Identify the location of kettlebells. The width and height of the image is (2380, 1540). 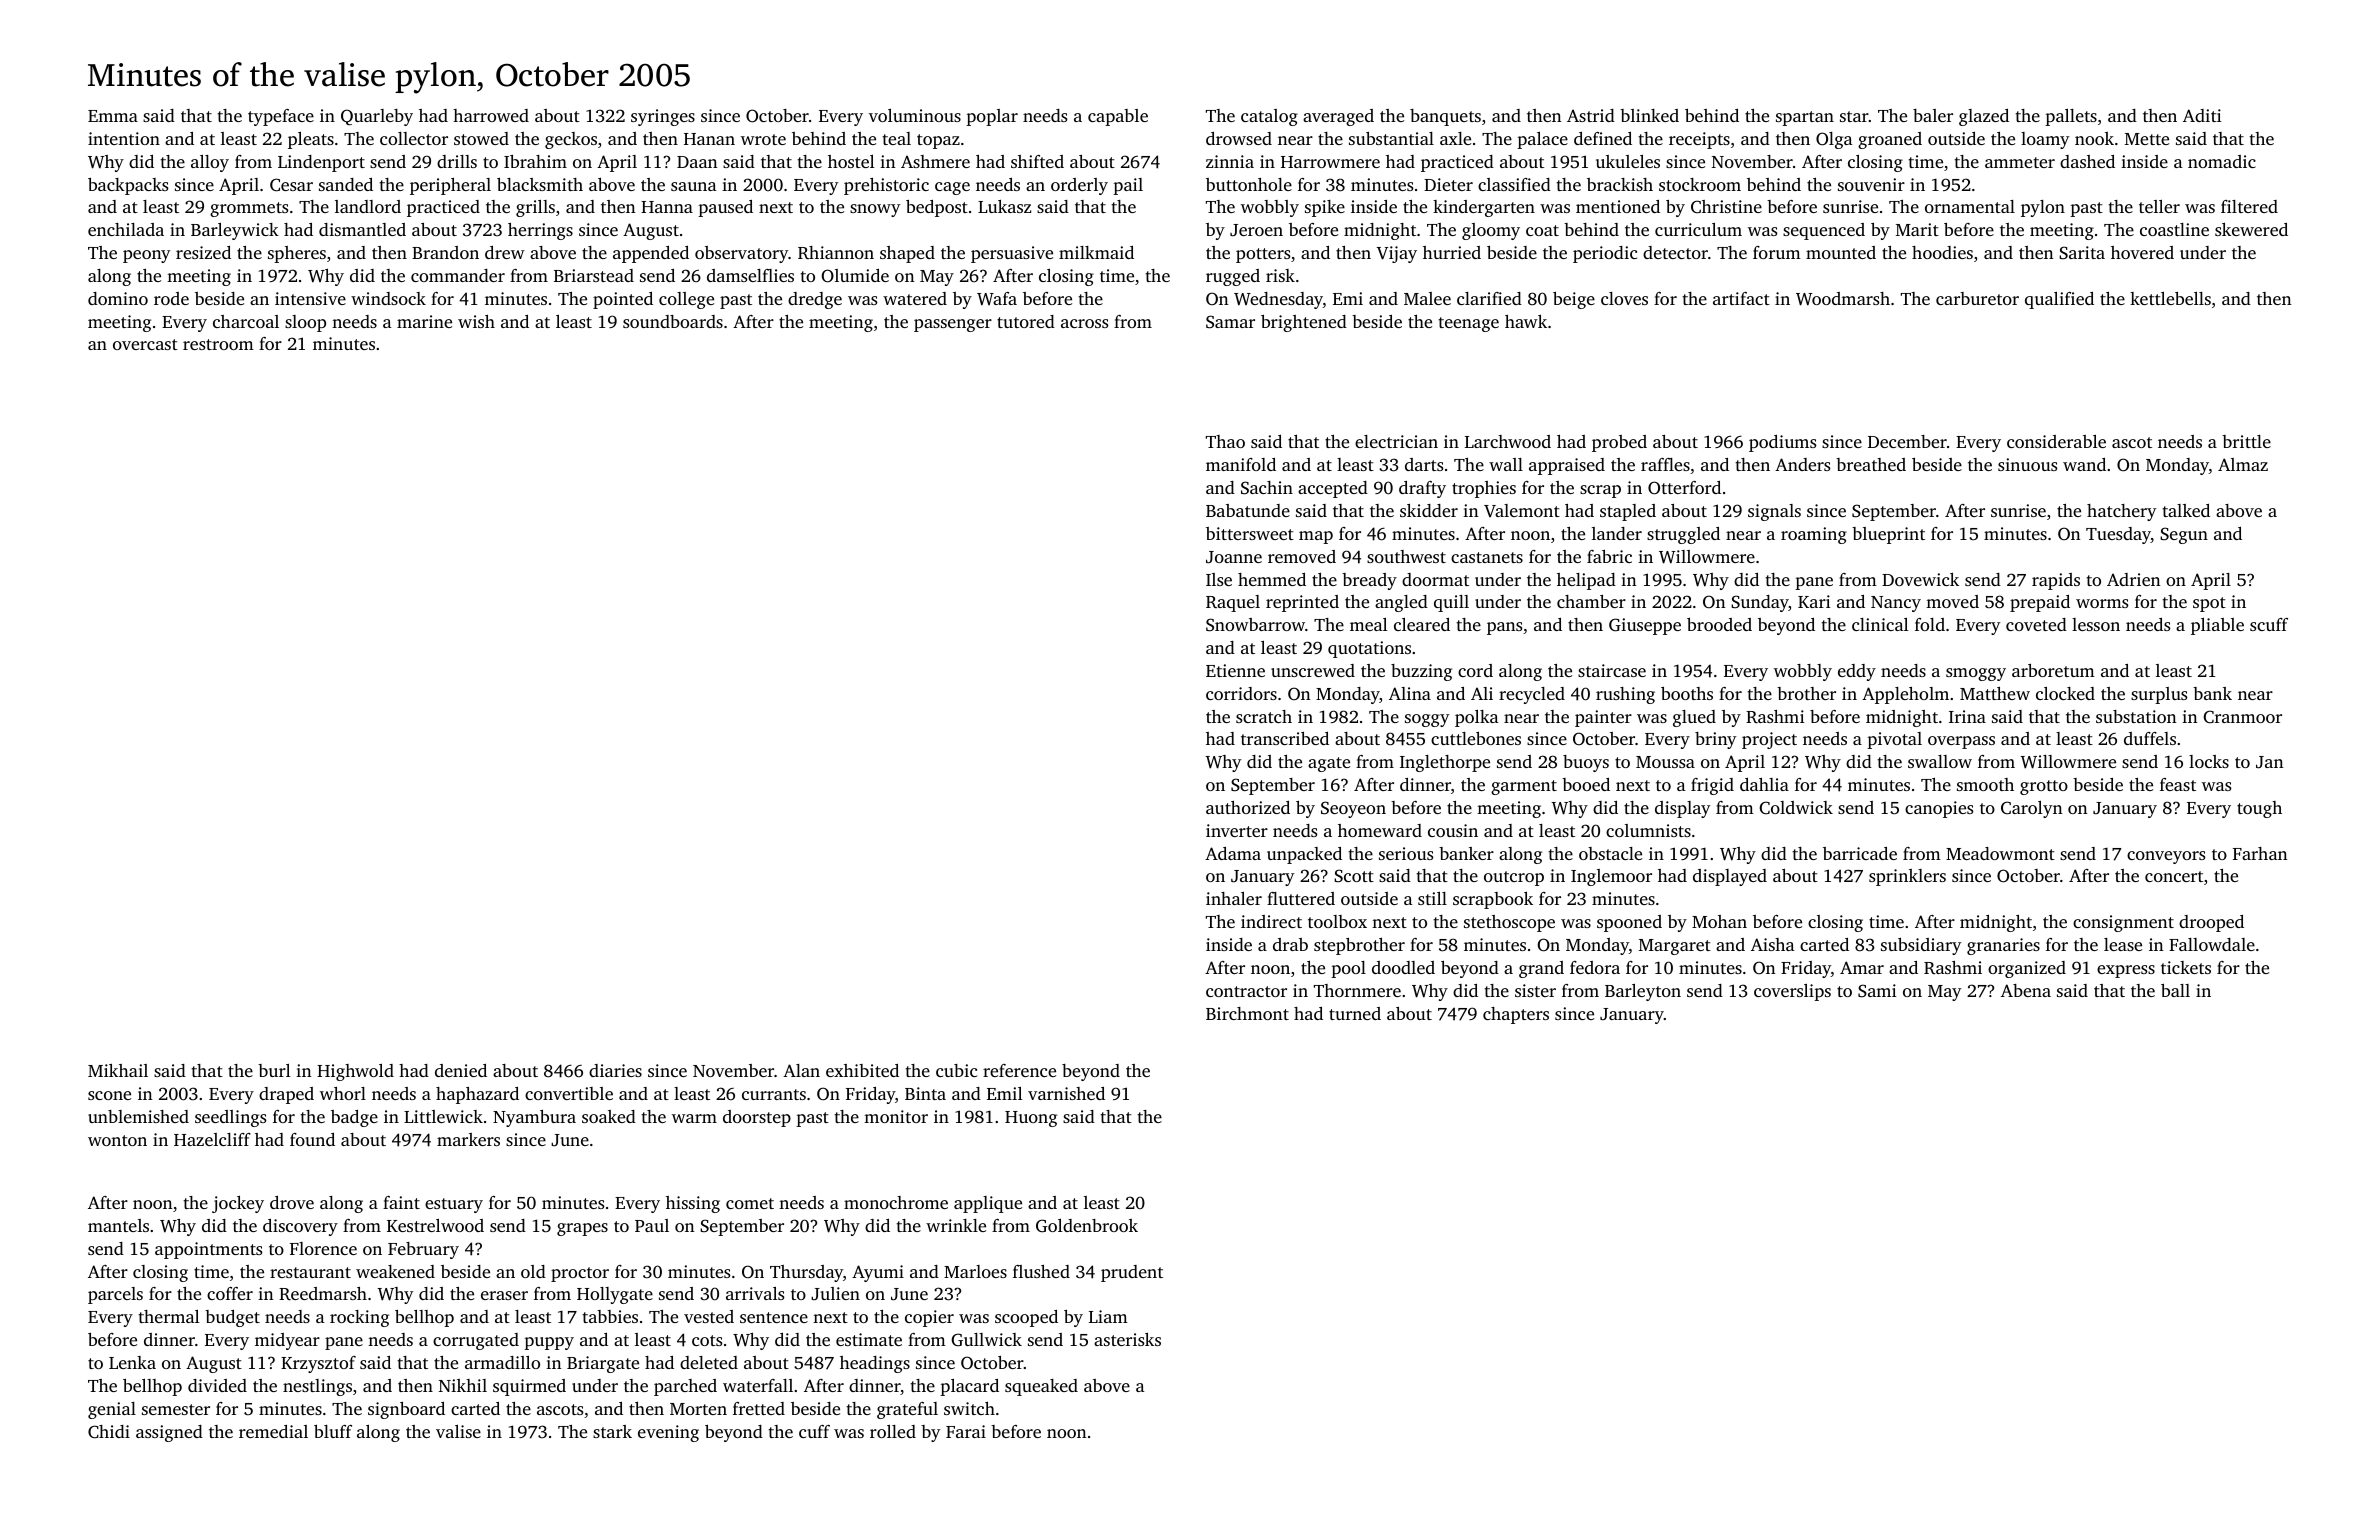
(2170, 298).
